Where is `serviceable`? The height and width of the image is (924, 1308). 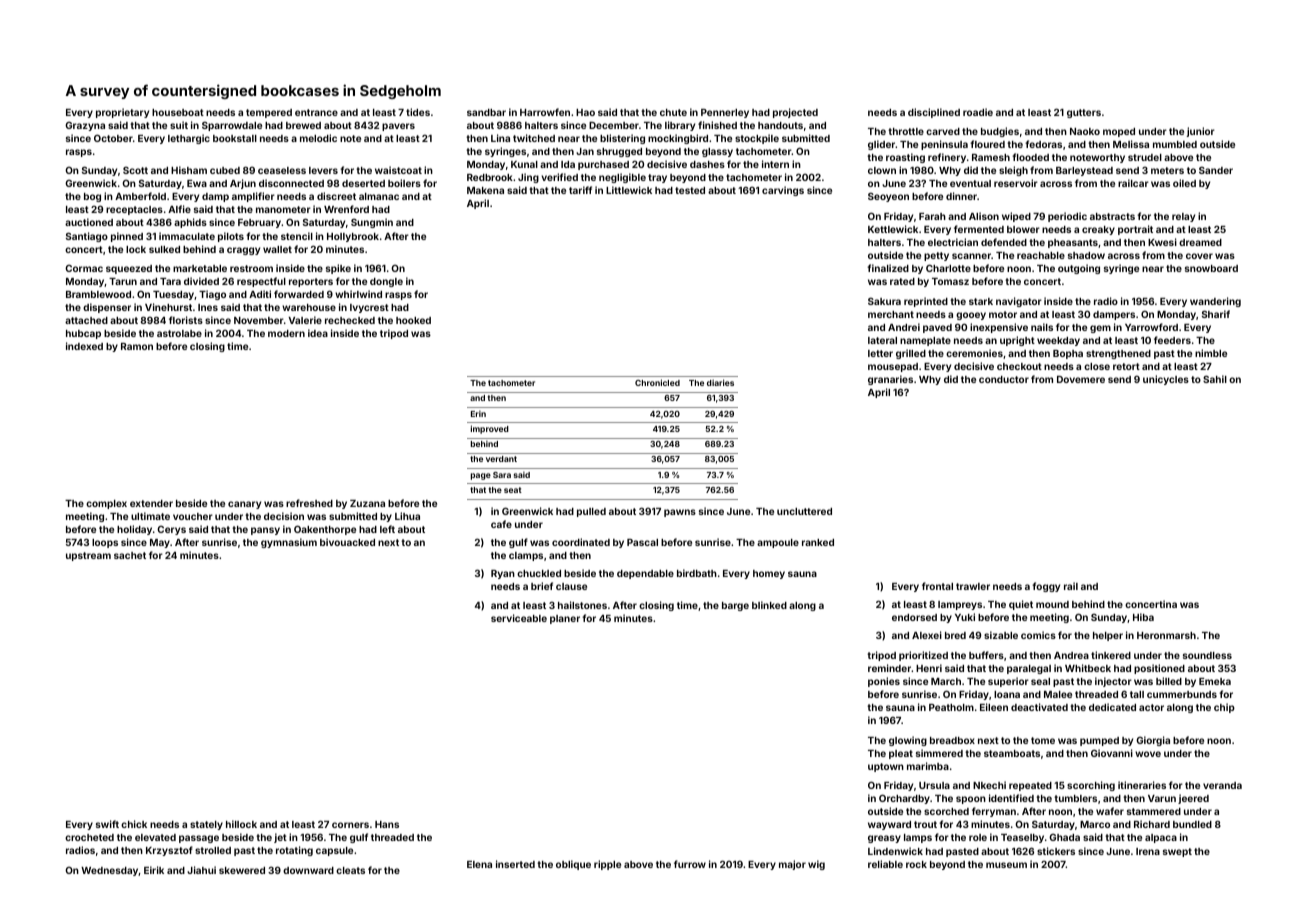 serviceable is located at coordinates (519, 618).
